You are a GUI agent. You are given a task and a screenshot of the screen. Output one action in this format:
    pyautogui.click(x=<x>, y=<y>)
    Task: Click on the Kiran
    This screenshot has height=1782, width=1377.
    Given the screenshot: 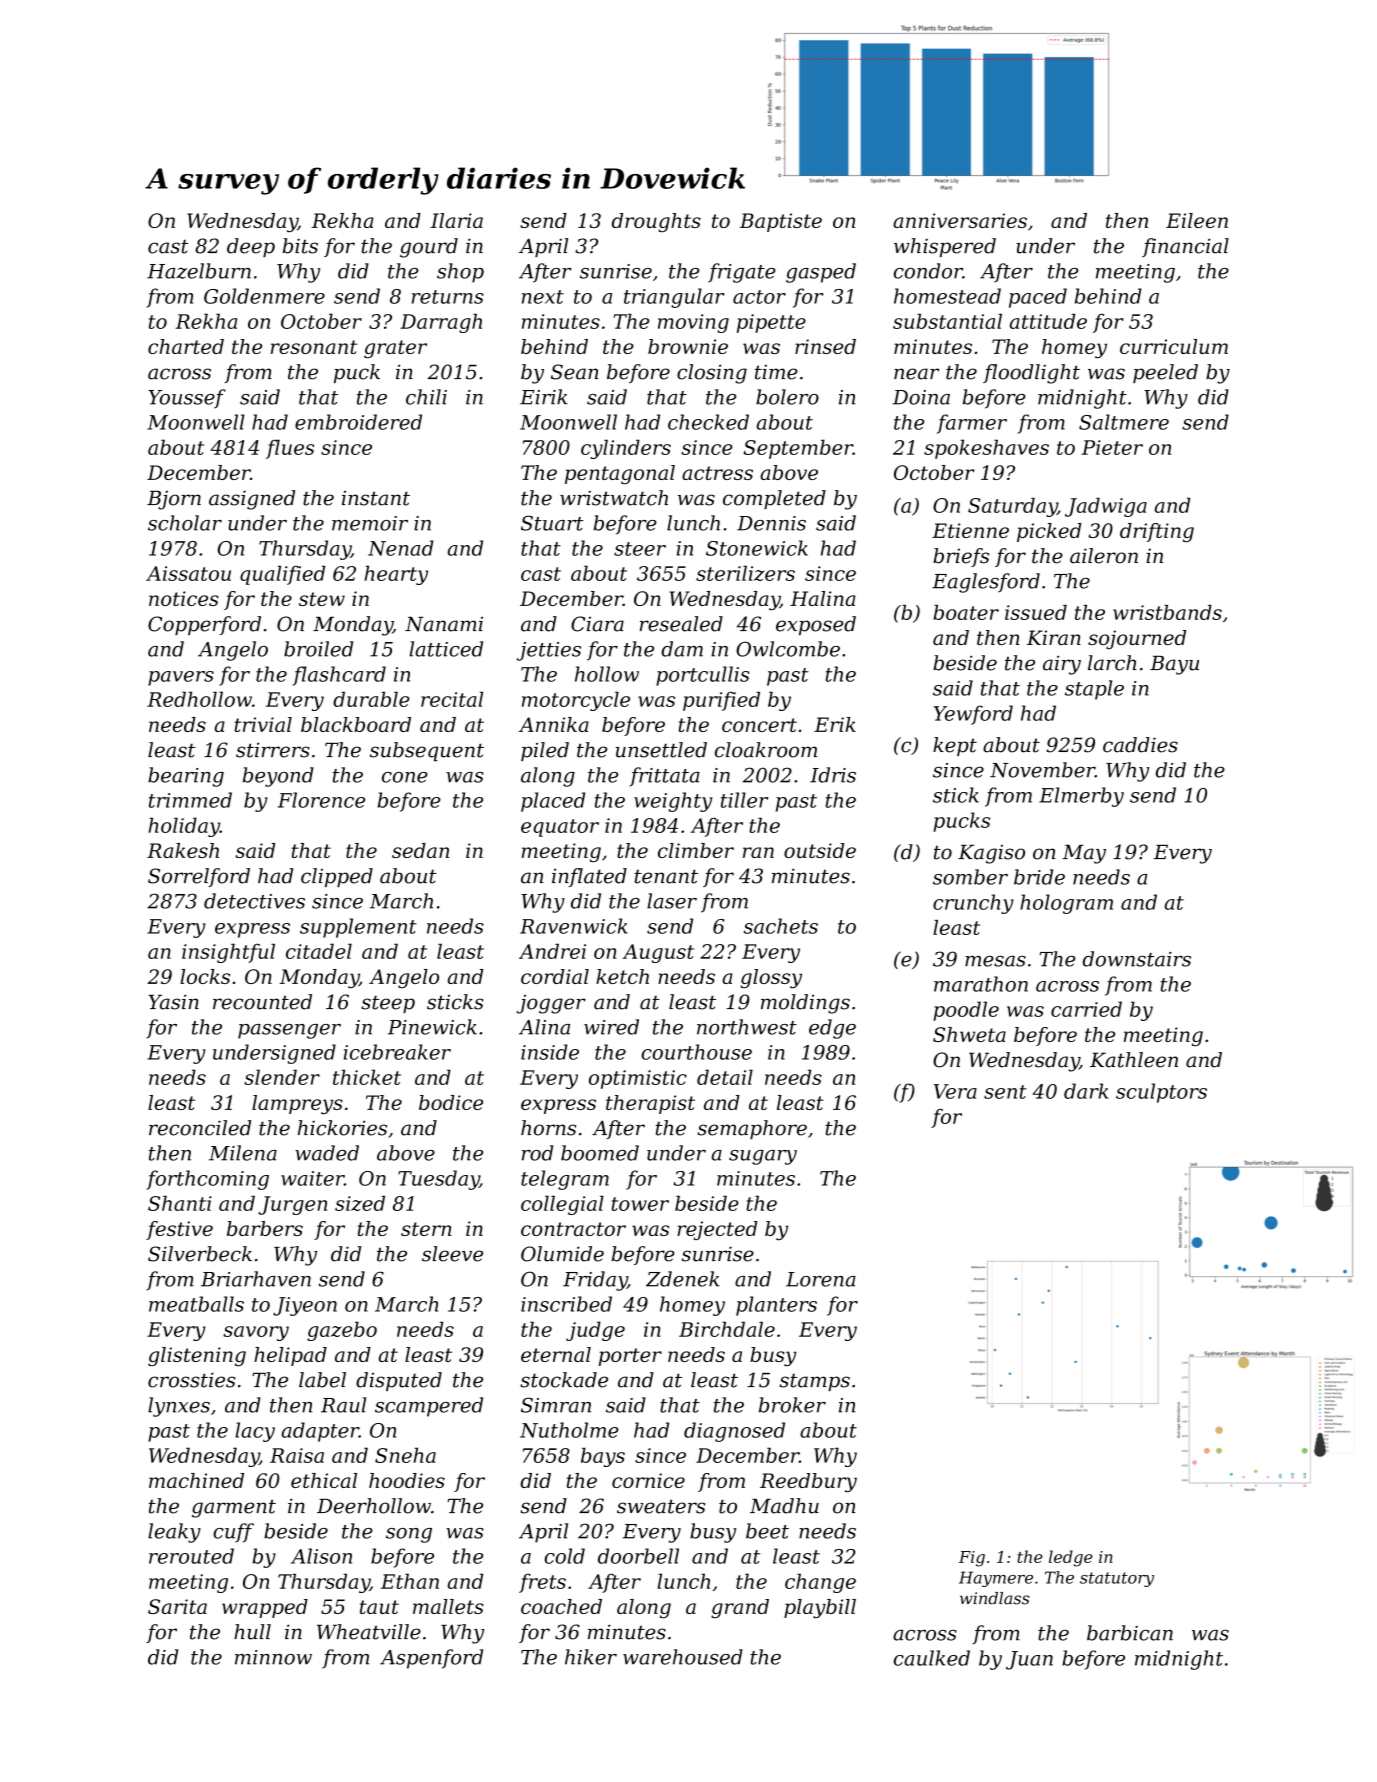 What is the action you would take?
    pyautogui.click(x=1054, y=637)
